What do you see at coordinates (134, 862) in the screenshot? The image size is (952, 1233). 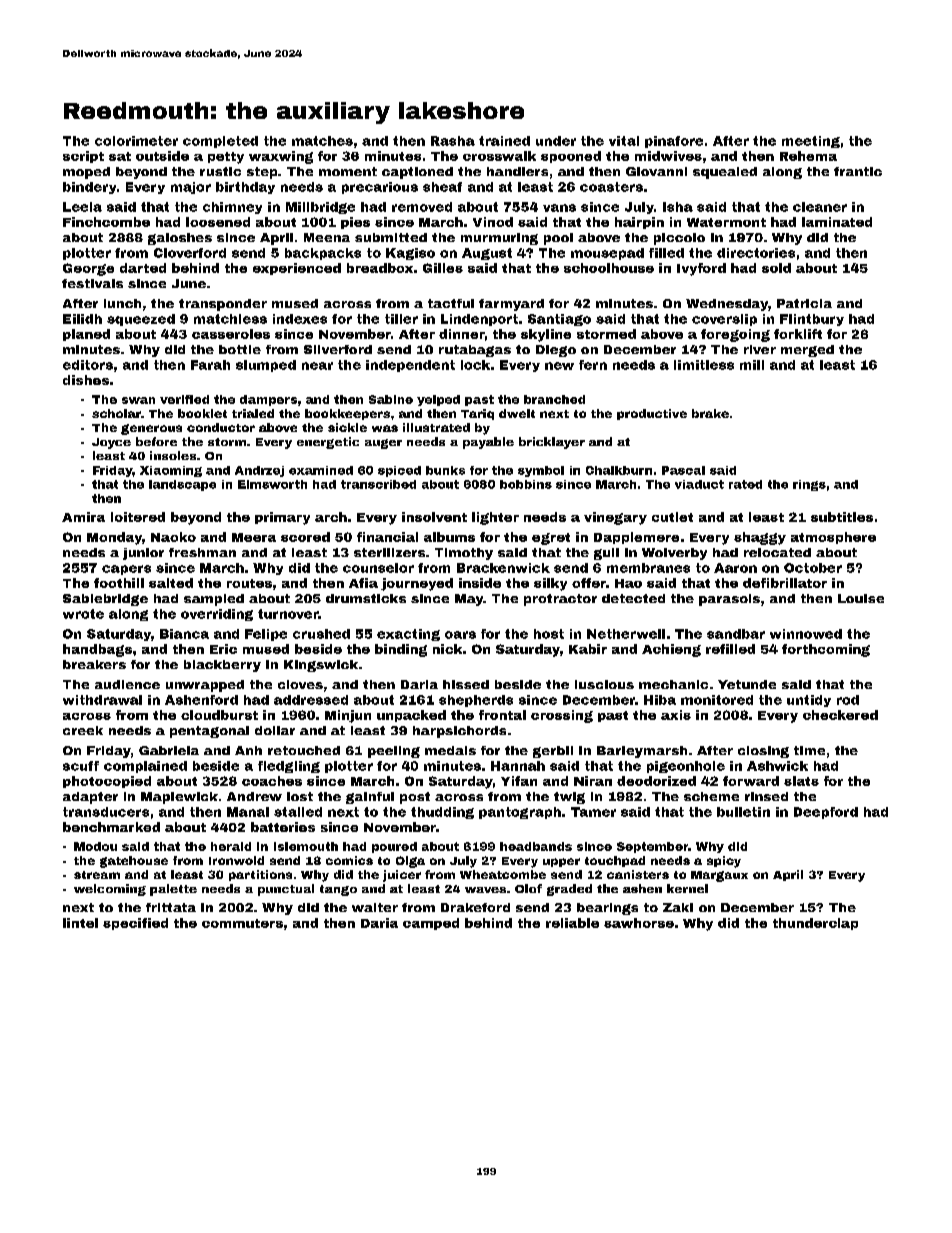 I see `gatehouse` at bounding box center [134, 862].
